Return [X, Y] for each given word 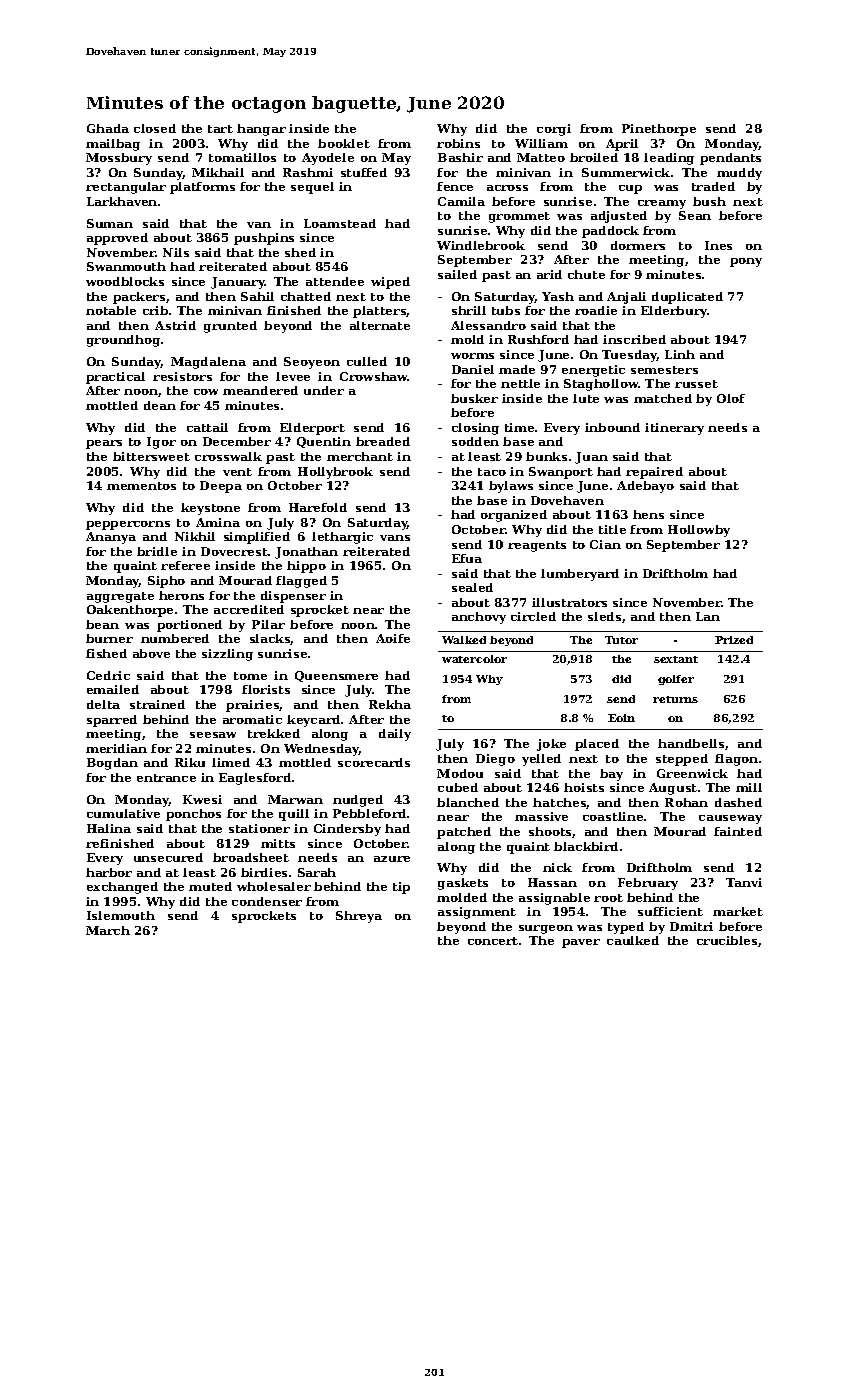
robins [458, 143]
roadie [596, 310]
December [237, 441]
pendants [730, 159]
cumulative [123, 813]
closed [155, 128]
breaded [383, 441]
